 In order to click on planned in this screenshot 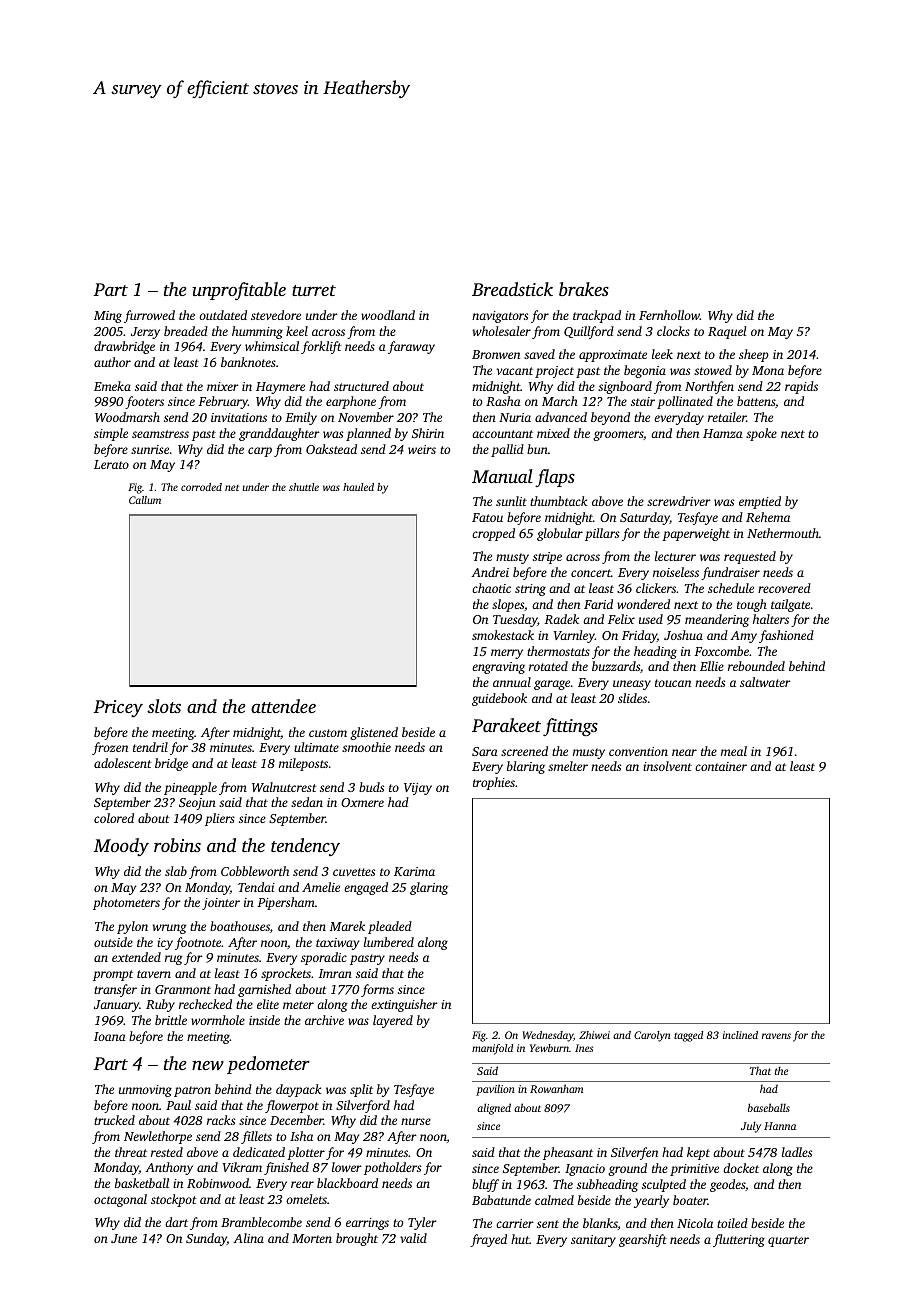, I will do `click(368, 434)`.
